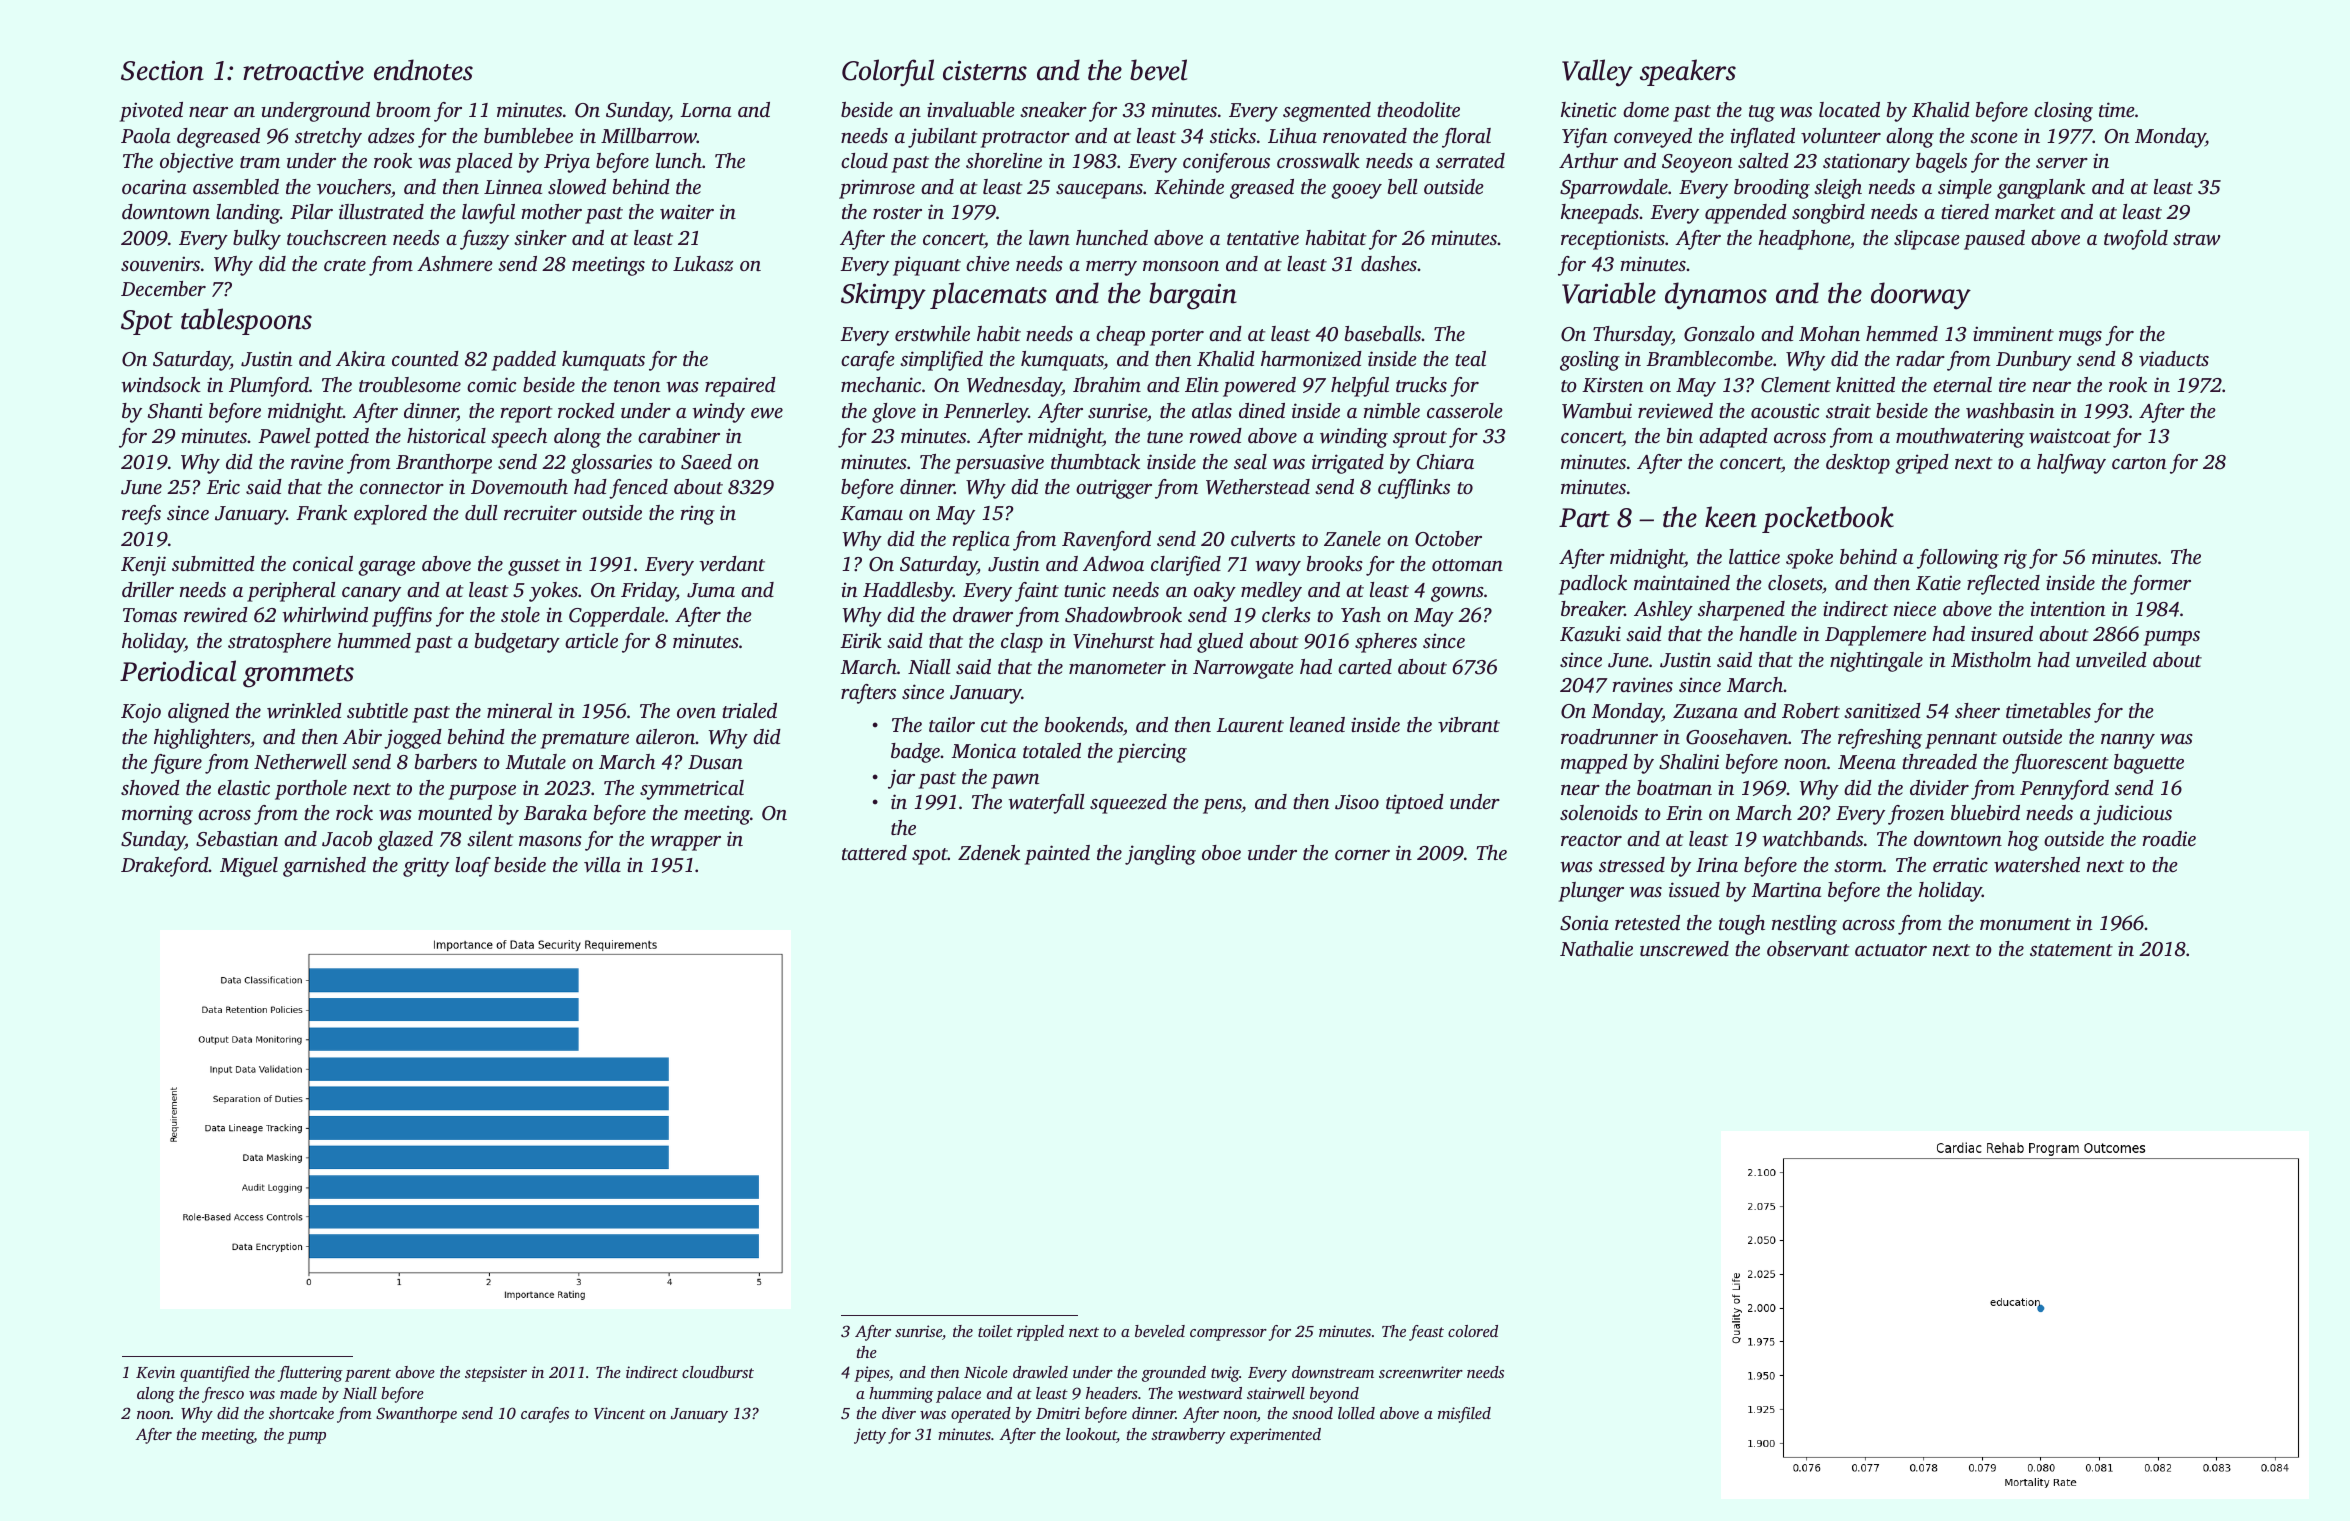  What do you see at coordinates (1464, 1415) in the screenshot?
I see `misfiled` at bounding box center [1464, 1415].
